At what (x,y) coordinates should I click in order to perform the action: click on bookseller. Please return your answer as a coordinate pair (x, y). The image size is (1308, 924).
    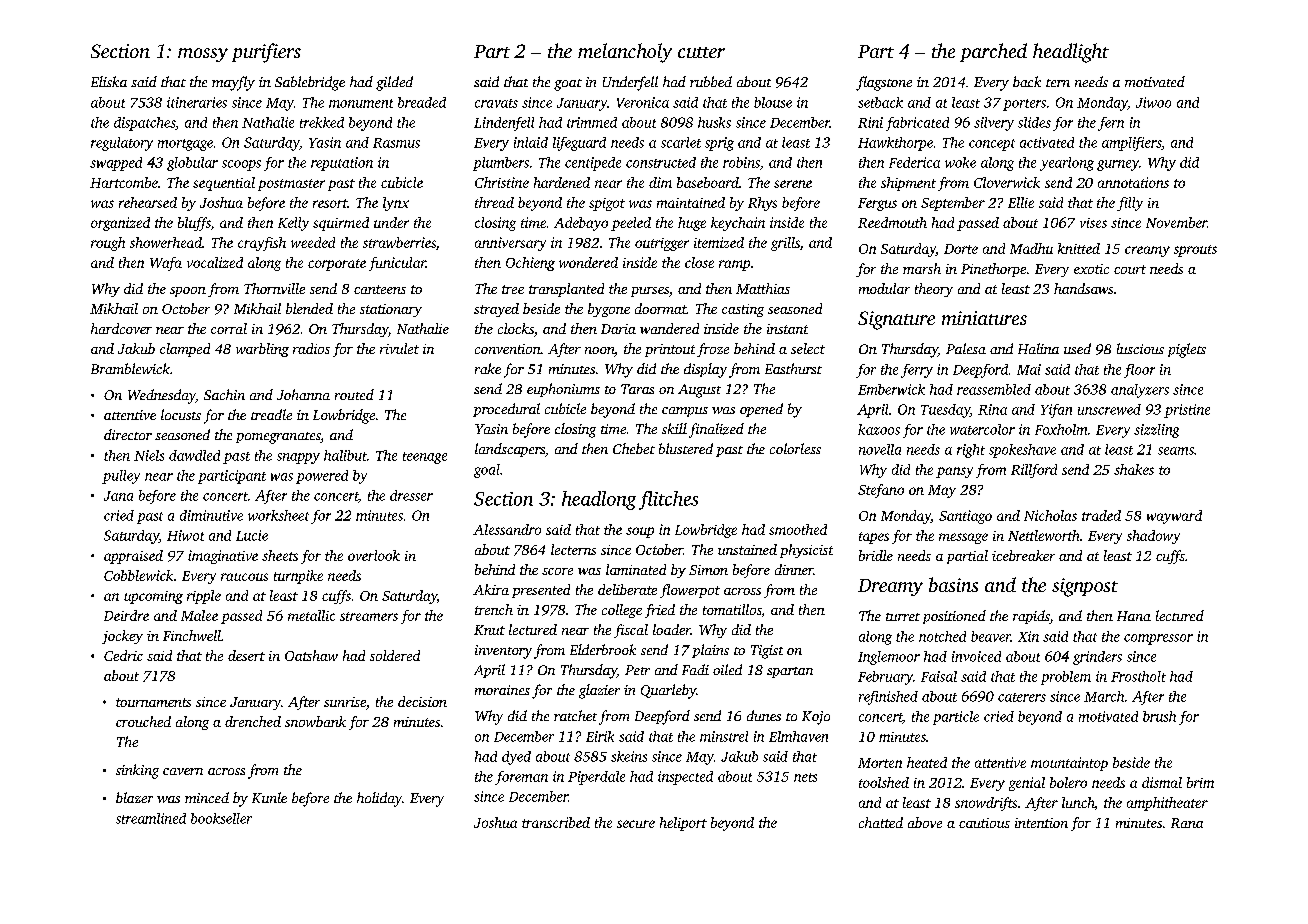
    Looking at the image, I should click on (221, 818).
